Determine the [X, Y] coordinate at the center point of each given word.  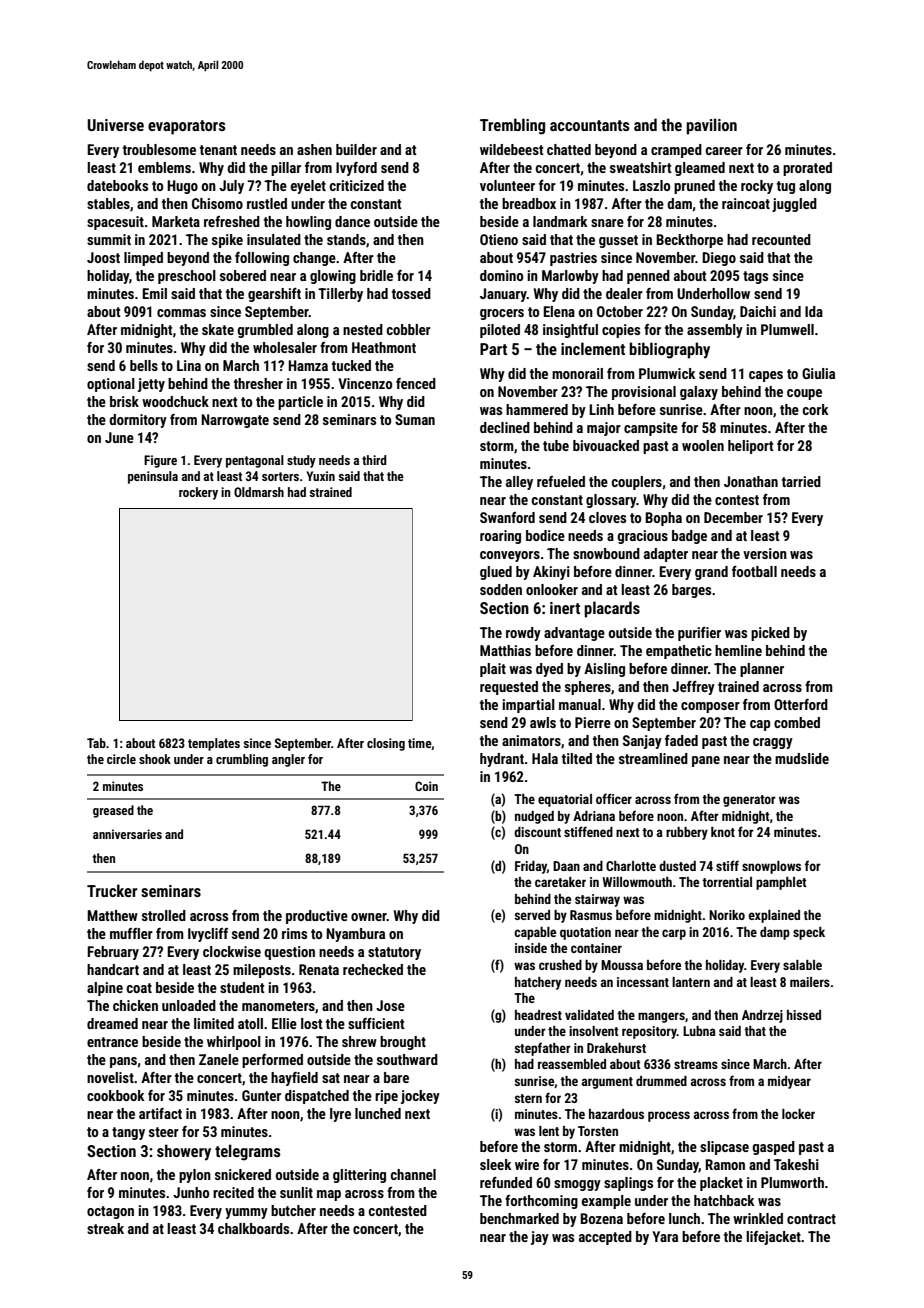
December [733, 517]
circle [121, 759]
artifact [160, 1113]
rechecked [373, 969]
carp [674, 934]
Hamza [308, 365]
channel [413, 1174]
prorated [807, 169]
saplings [628, 1184]
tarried [801, 481]
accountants [590, 125]
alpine [105, 989]
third [374, 460]
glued [496, 573]
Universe [116, 125]
